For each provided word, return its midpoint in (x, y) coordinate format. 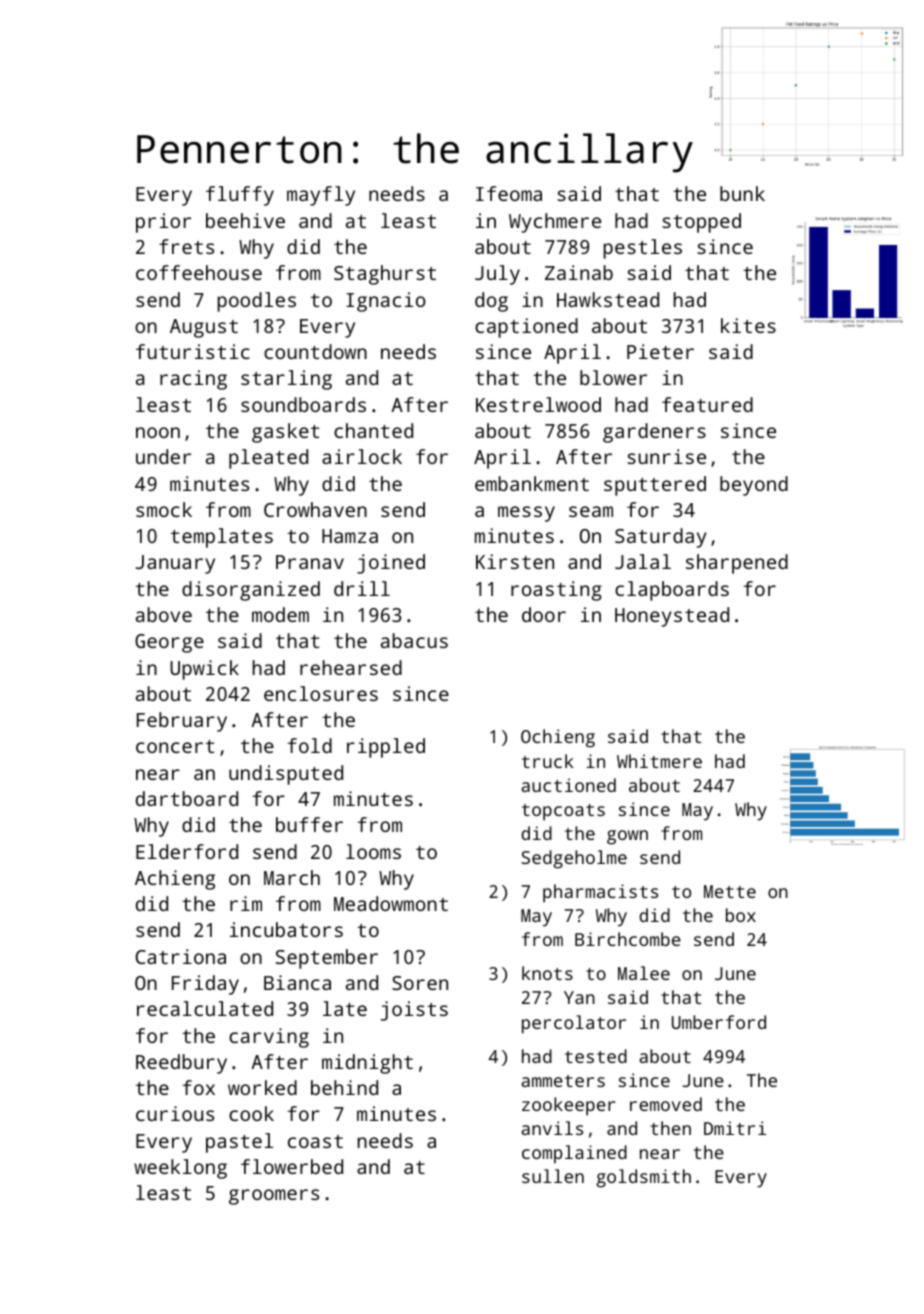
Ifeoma (509, 193)
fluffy (240, 196)
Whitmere (659, 761)
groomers (274, 1197)
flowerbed (292, 1166)
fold (310, 745)
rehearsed (351, 667)
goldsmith (643, 1178)
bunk (742, 193)
